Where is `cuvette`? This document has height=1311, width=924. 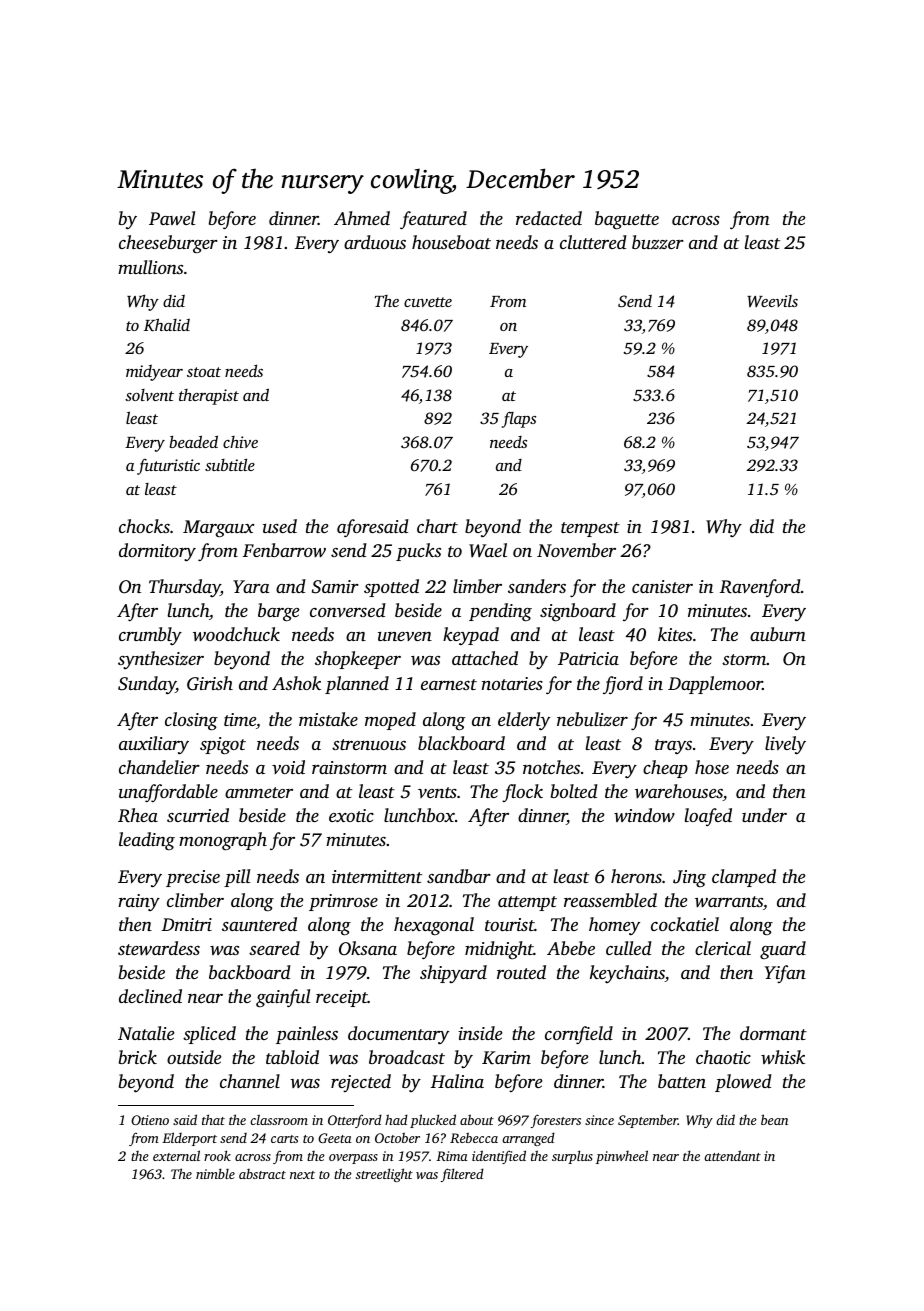
cuvette is located at coordinates (428, 302).
